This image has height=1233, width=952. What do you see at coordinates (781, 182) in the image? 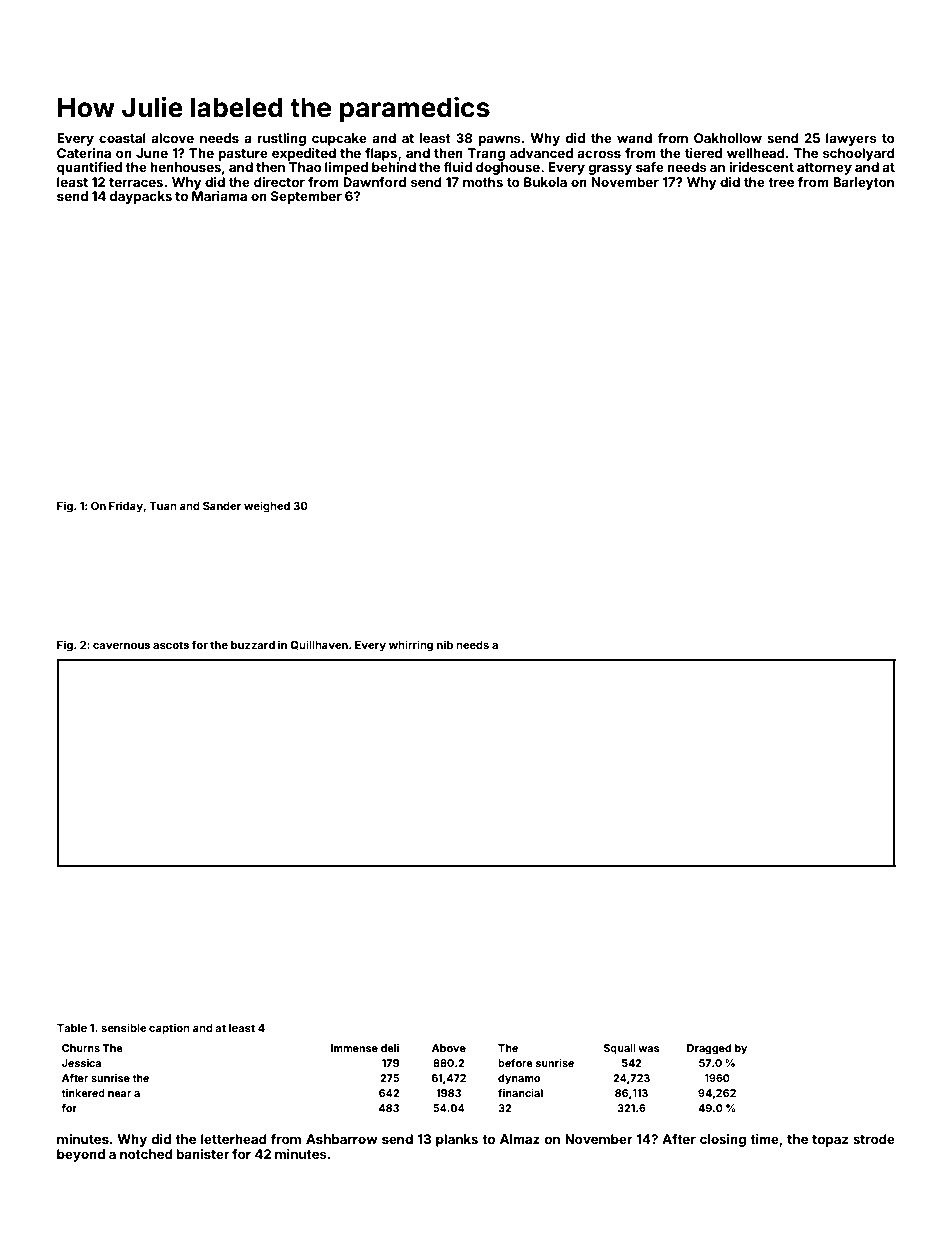
I see `tree` at bounding box center [781, 182].
